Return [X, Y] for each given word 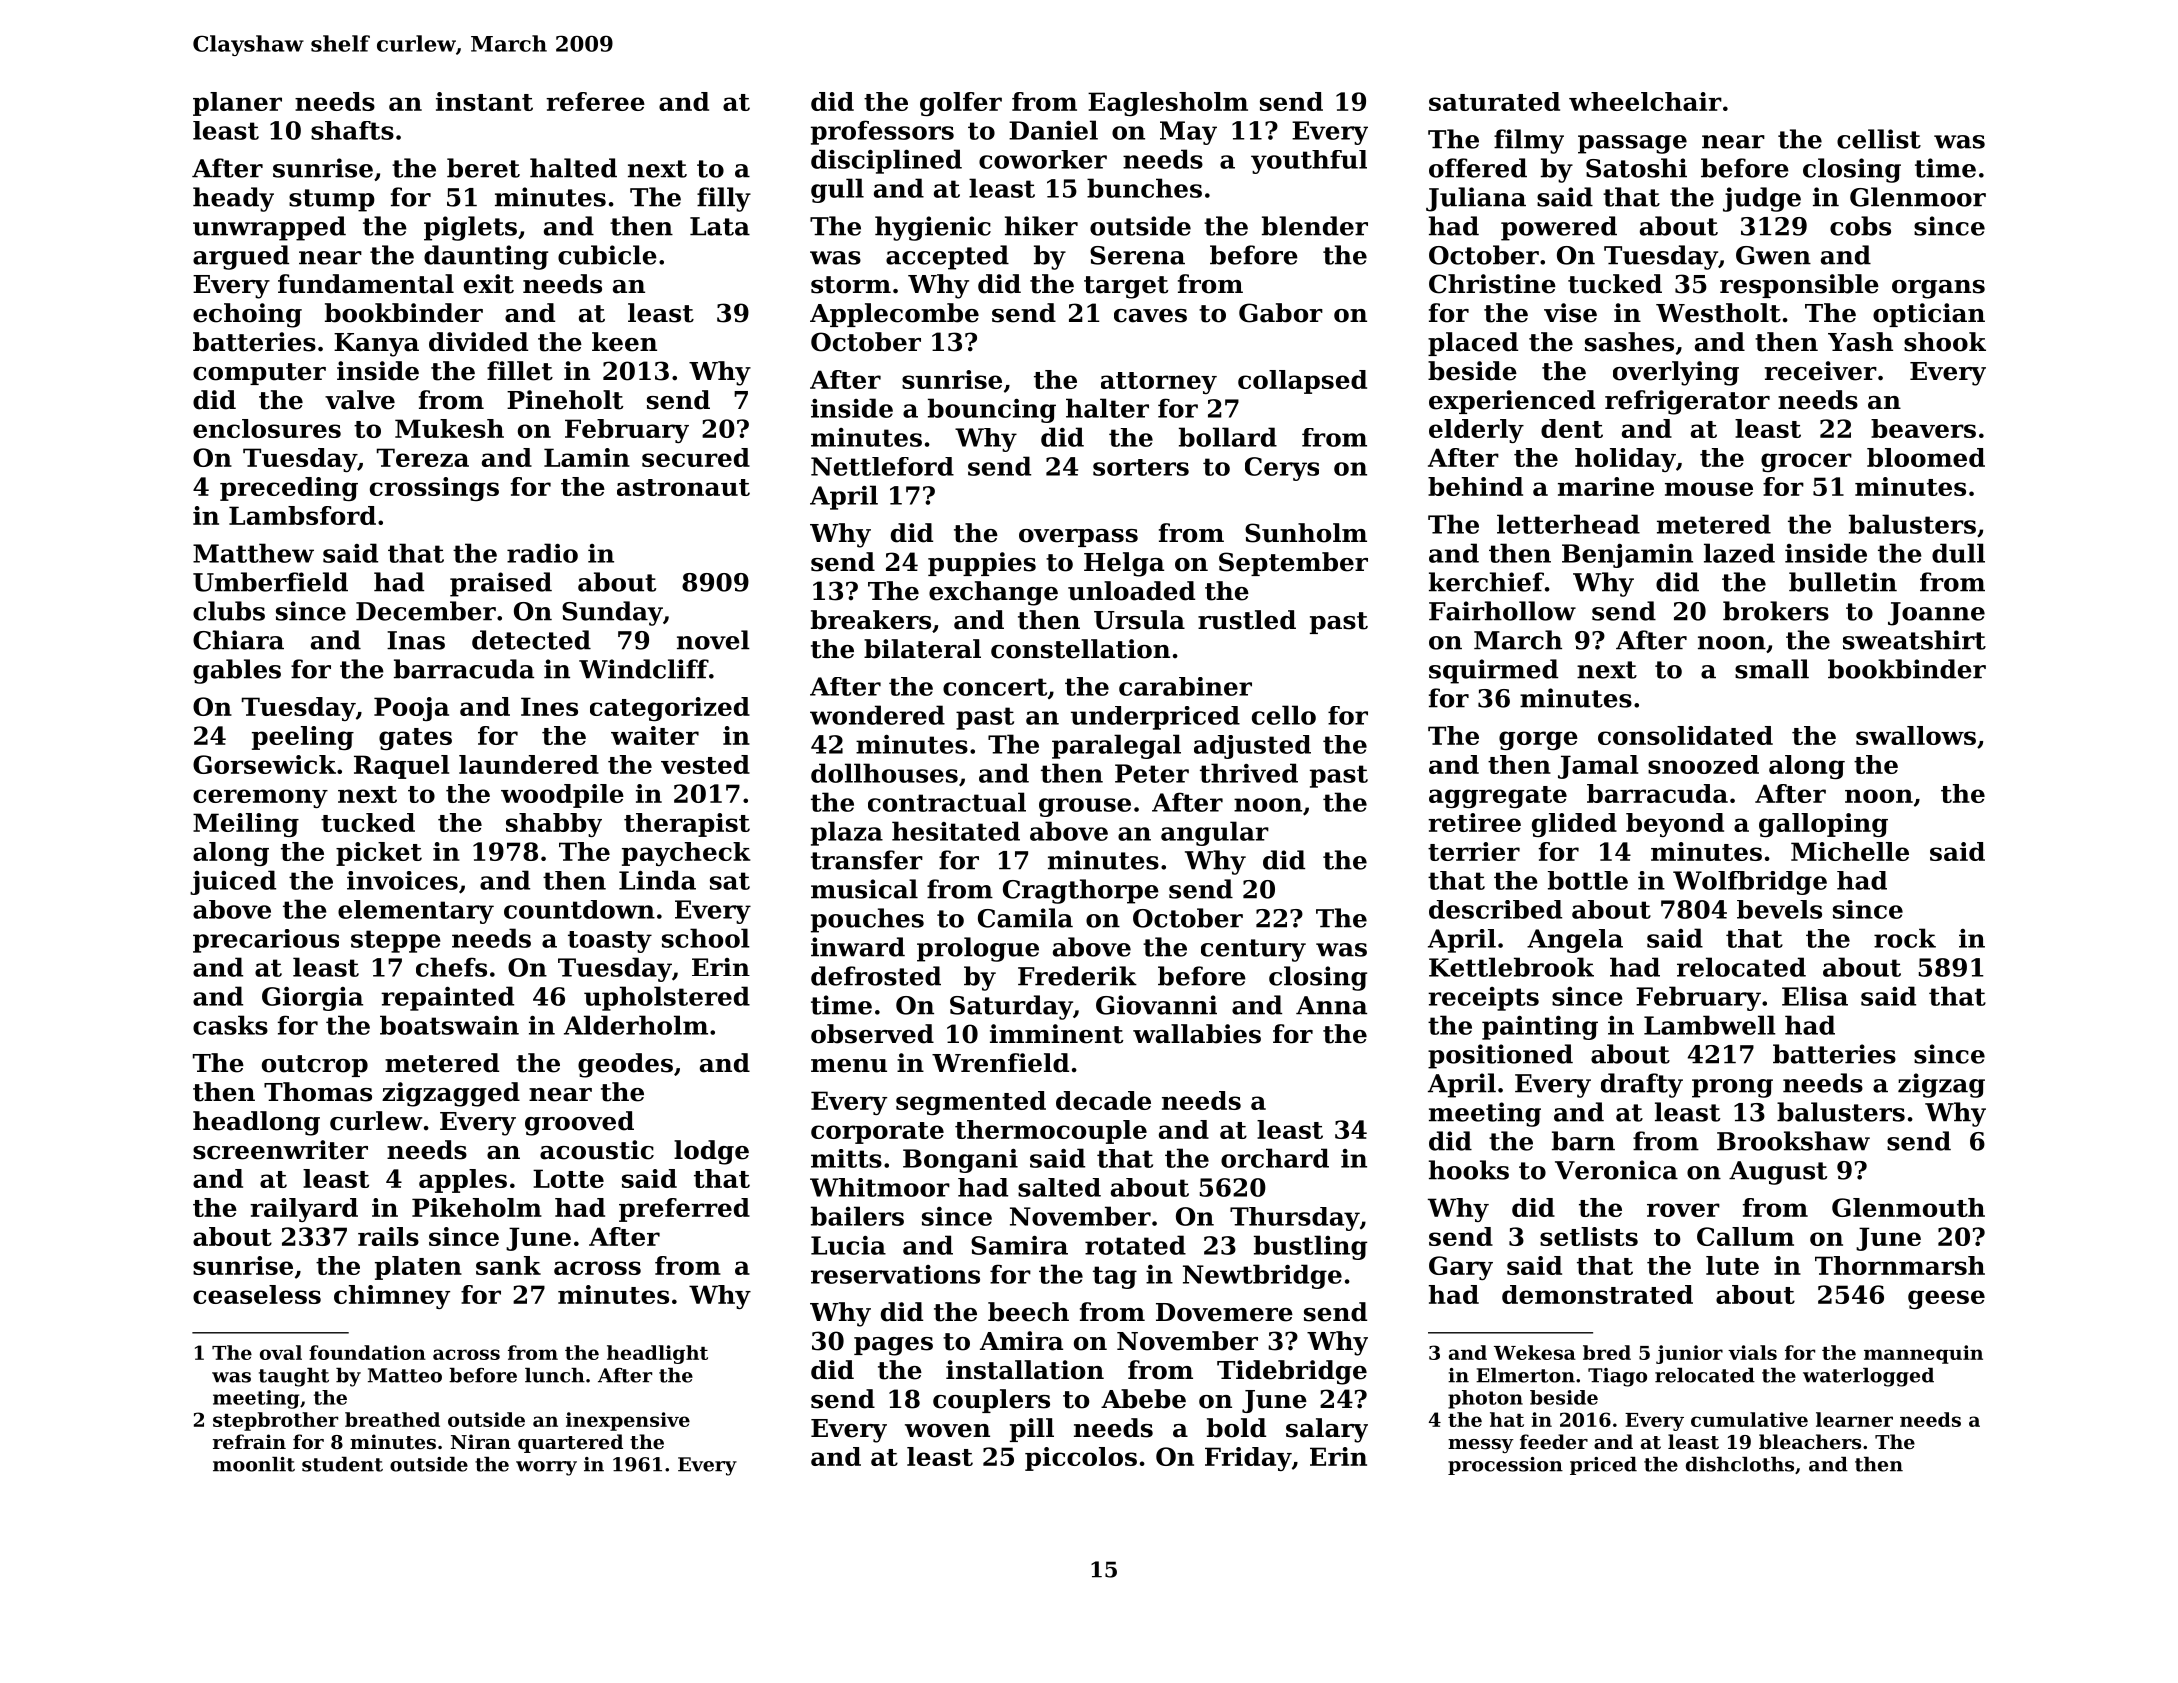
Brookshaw [1793, 1141]
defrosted [876, 976]
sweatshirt [1914, 640]
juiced [233, 882]
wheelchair [1645, 101]
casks [230, 1025]
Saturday [1011, 1007]
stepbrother [275, 1421]
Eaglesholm [1168, 104]
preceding [289, 489]
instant [484, 101]
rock [1905, 938]
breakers [871, 620]
